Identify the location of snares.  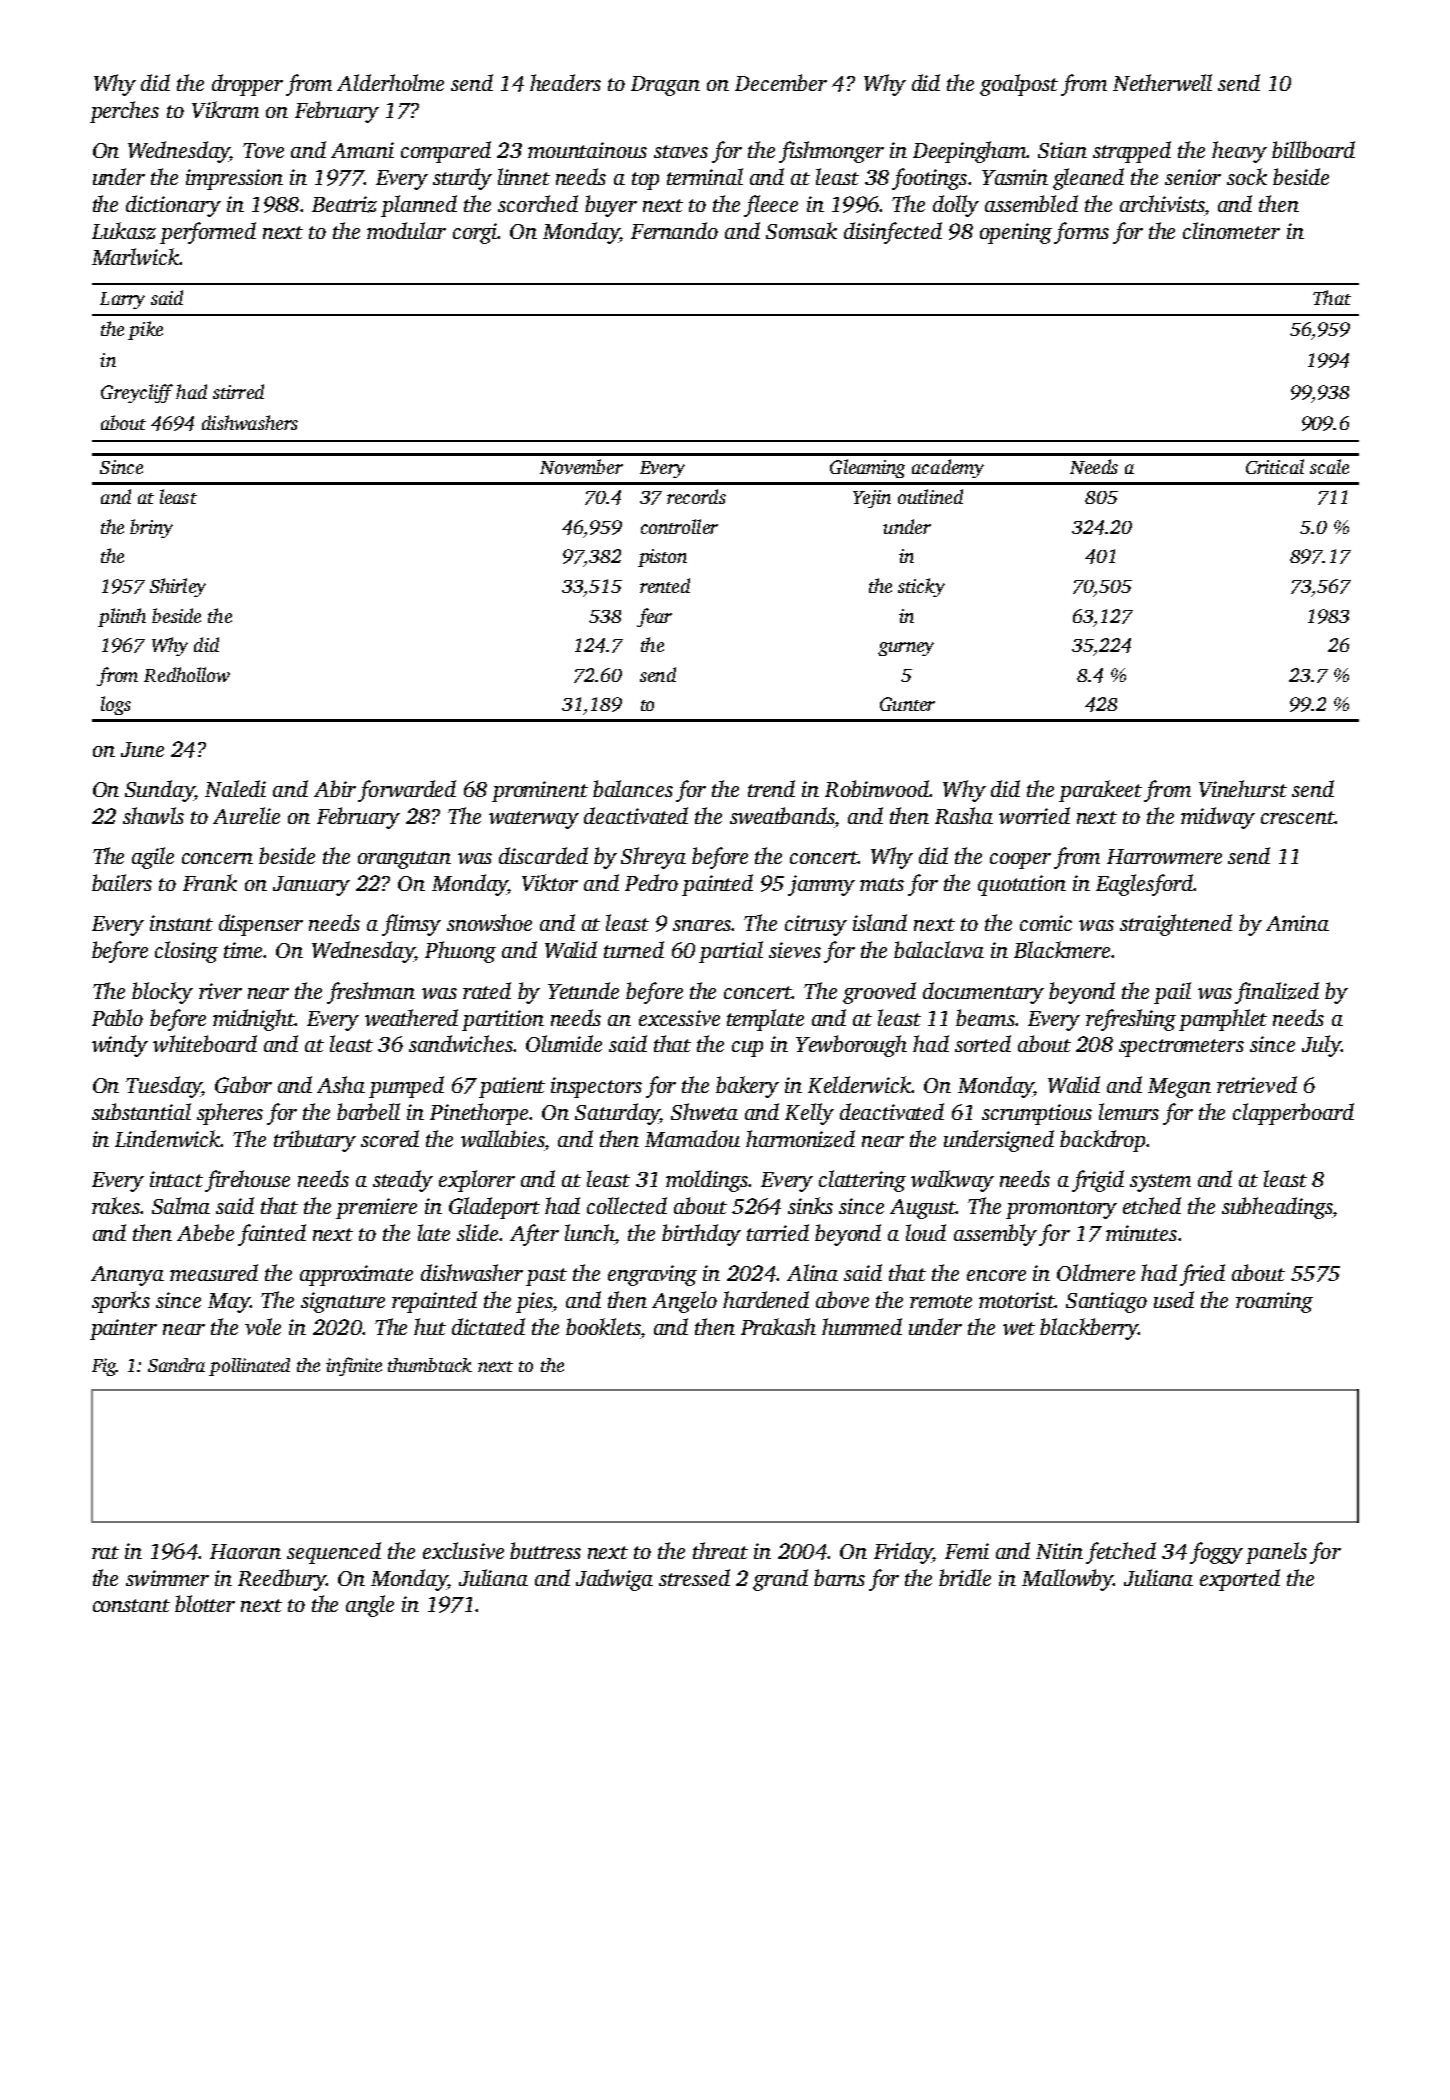
(702, 925).
